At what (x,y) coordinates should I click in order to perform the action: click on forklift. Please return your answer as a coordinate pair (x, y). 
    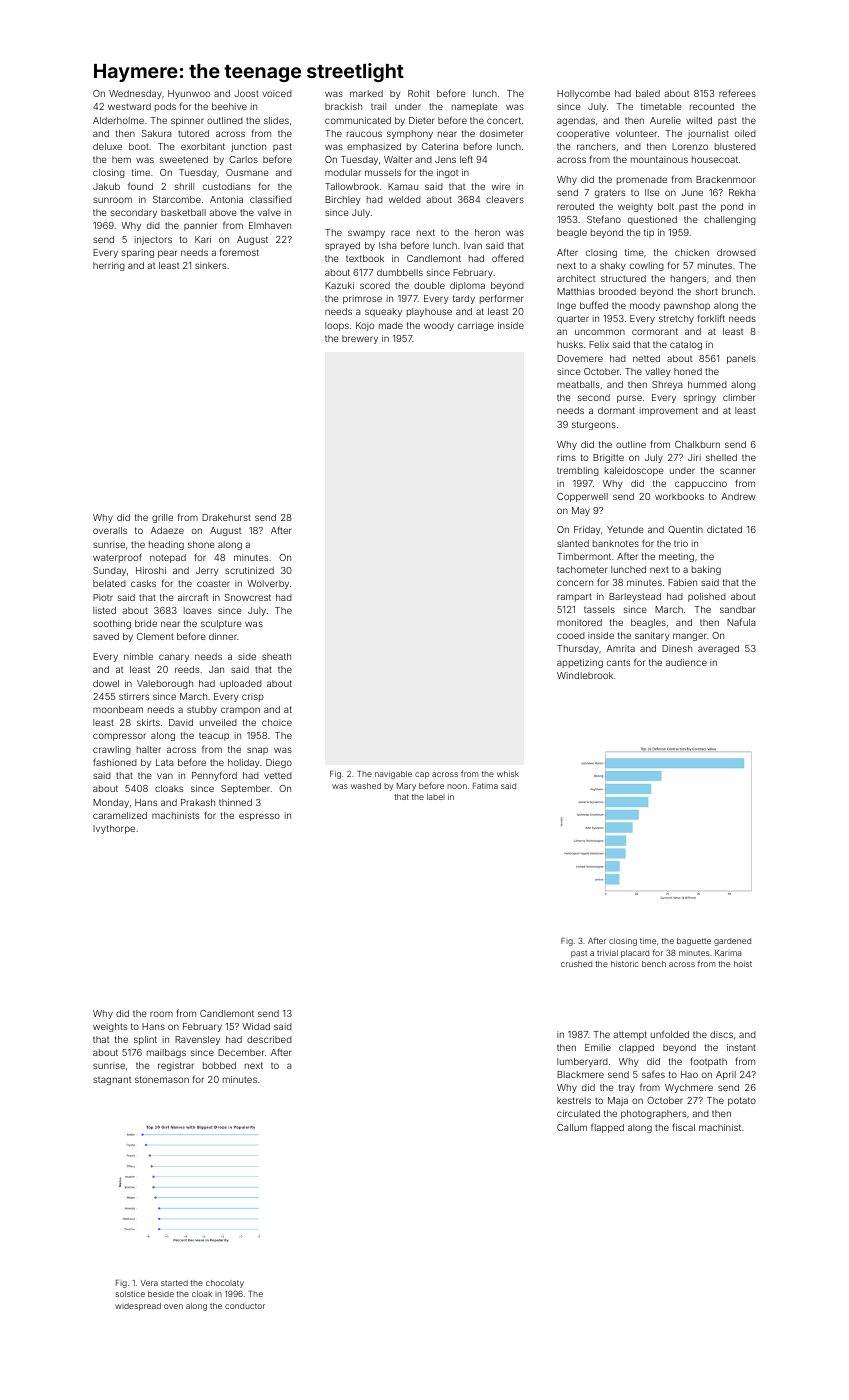
    Looking at the image, I should click on (711, 318).
